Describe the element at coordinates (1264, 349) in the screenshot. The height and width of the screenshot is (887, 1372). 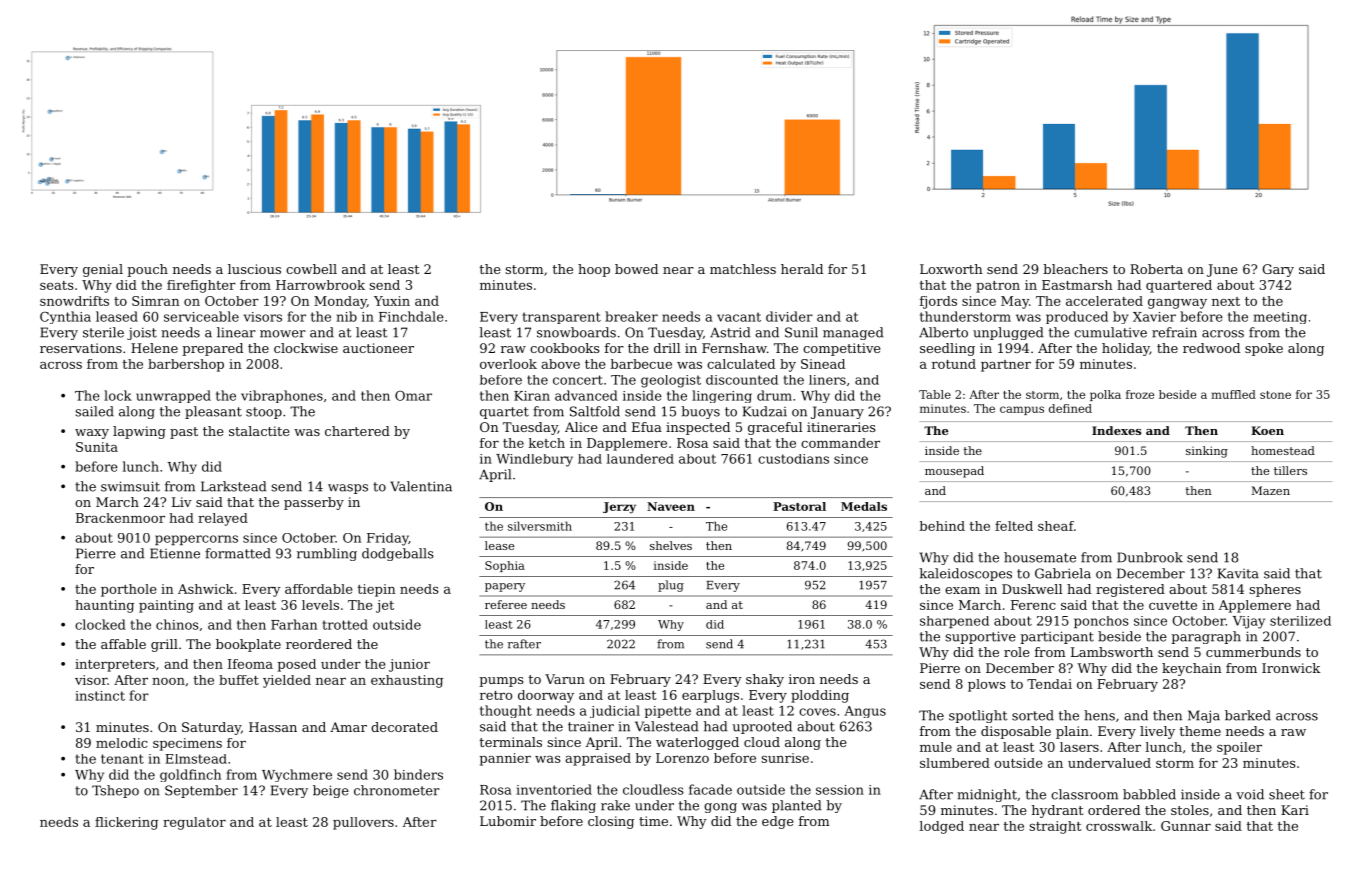
I see `spoke` at that location.
